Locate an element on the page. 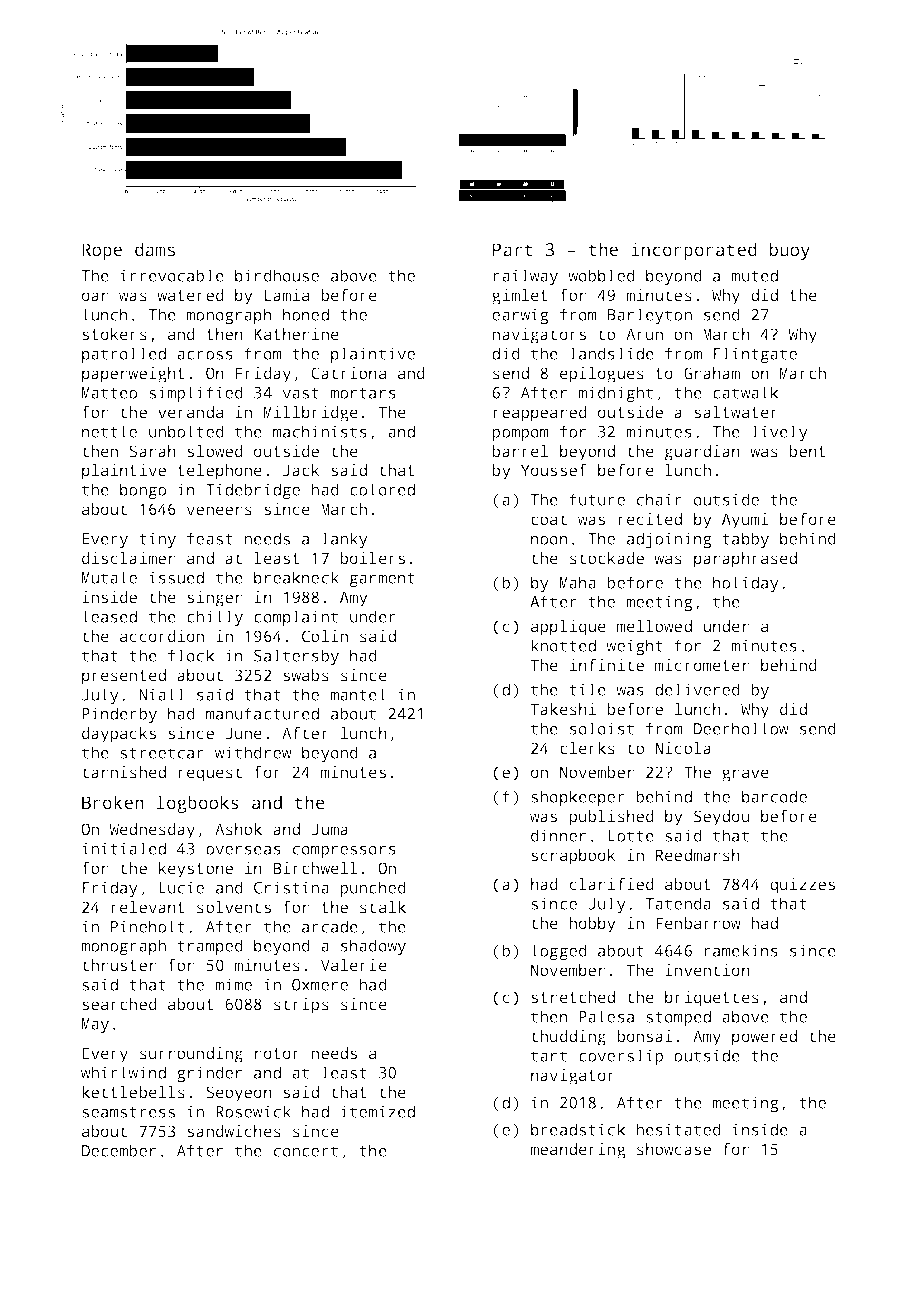 Image resolution: width=924 pixels, height=1311 pixels. keystone is located at coordinates (196, 870).
